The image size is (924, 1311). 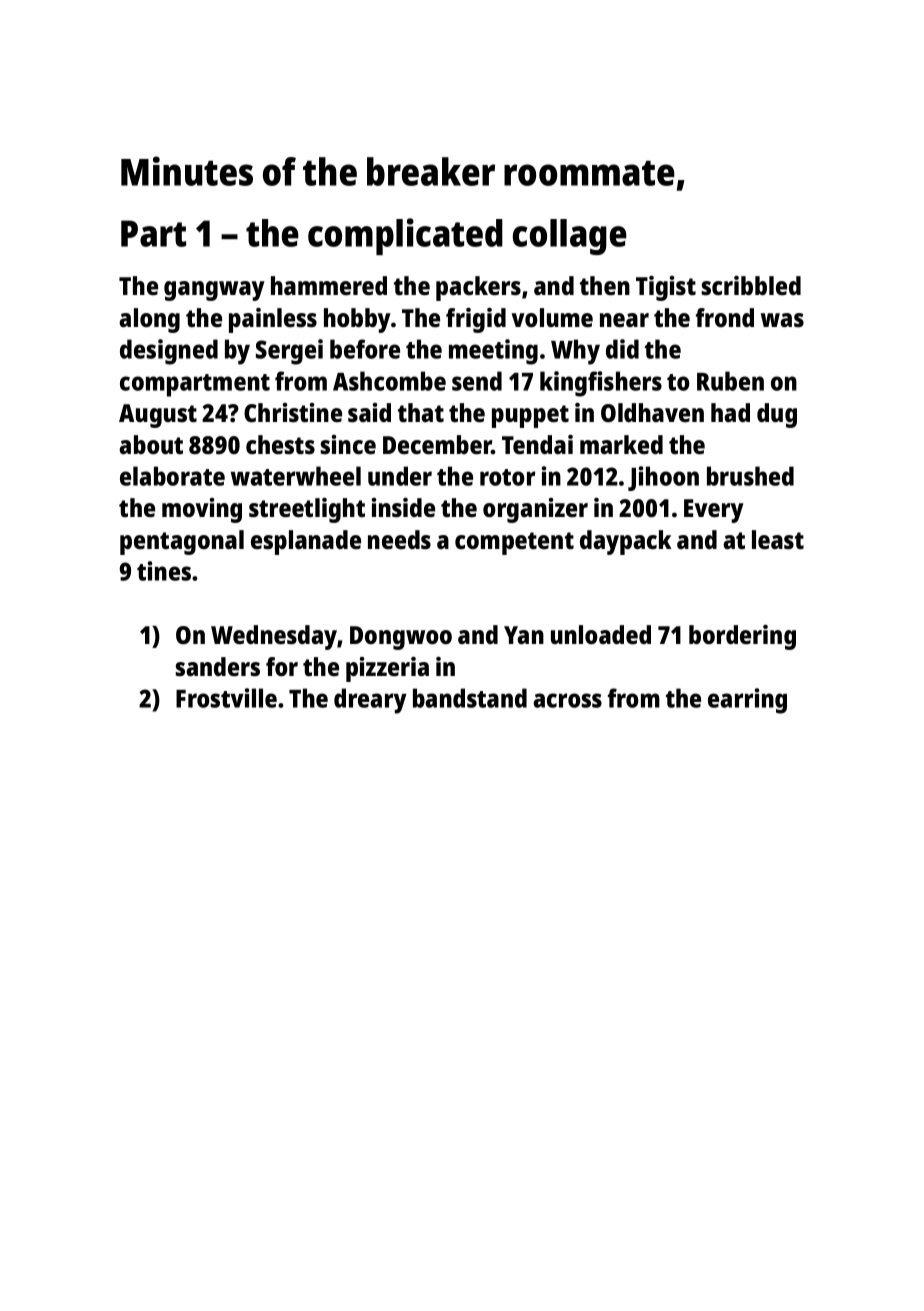 I want to click on collage, so click(x=570, y=237).
